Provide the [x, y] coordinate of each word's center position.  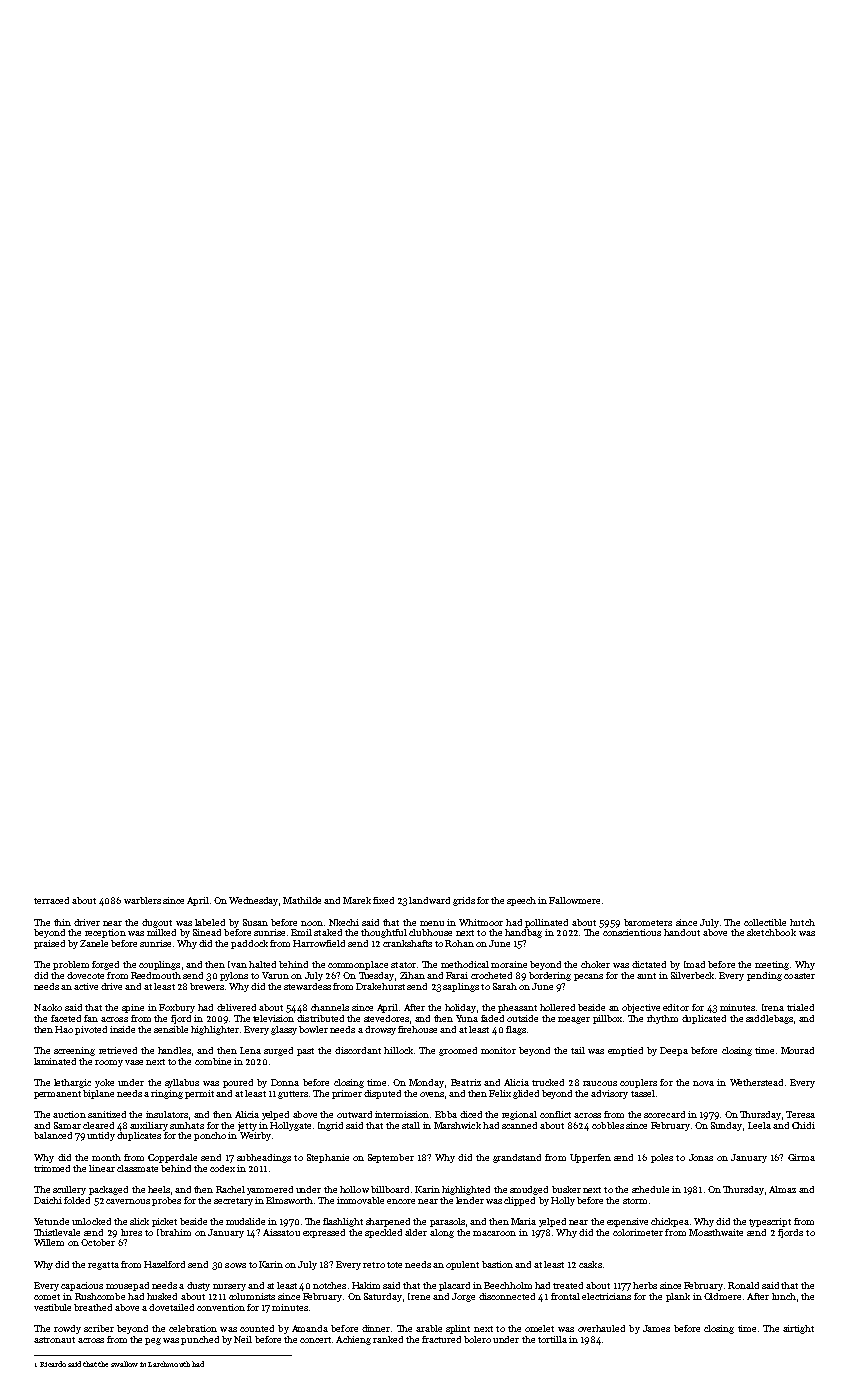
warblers [142, 900]
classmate [137, 1168]
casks [590, 1264]
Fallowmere [574, 900]
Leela [759, 1125]
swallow [124, 1364]
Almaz [782, 1189]
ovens [432, 1094]
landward [429, 900]
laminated [55, 1061]
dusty [198, 1286]
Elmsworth [289, 1200]
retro [374, 1265]
